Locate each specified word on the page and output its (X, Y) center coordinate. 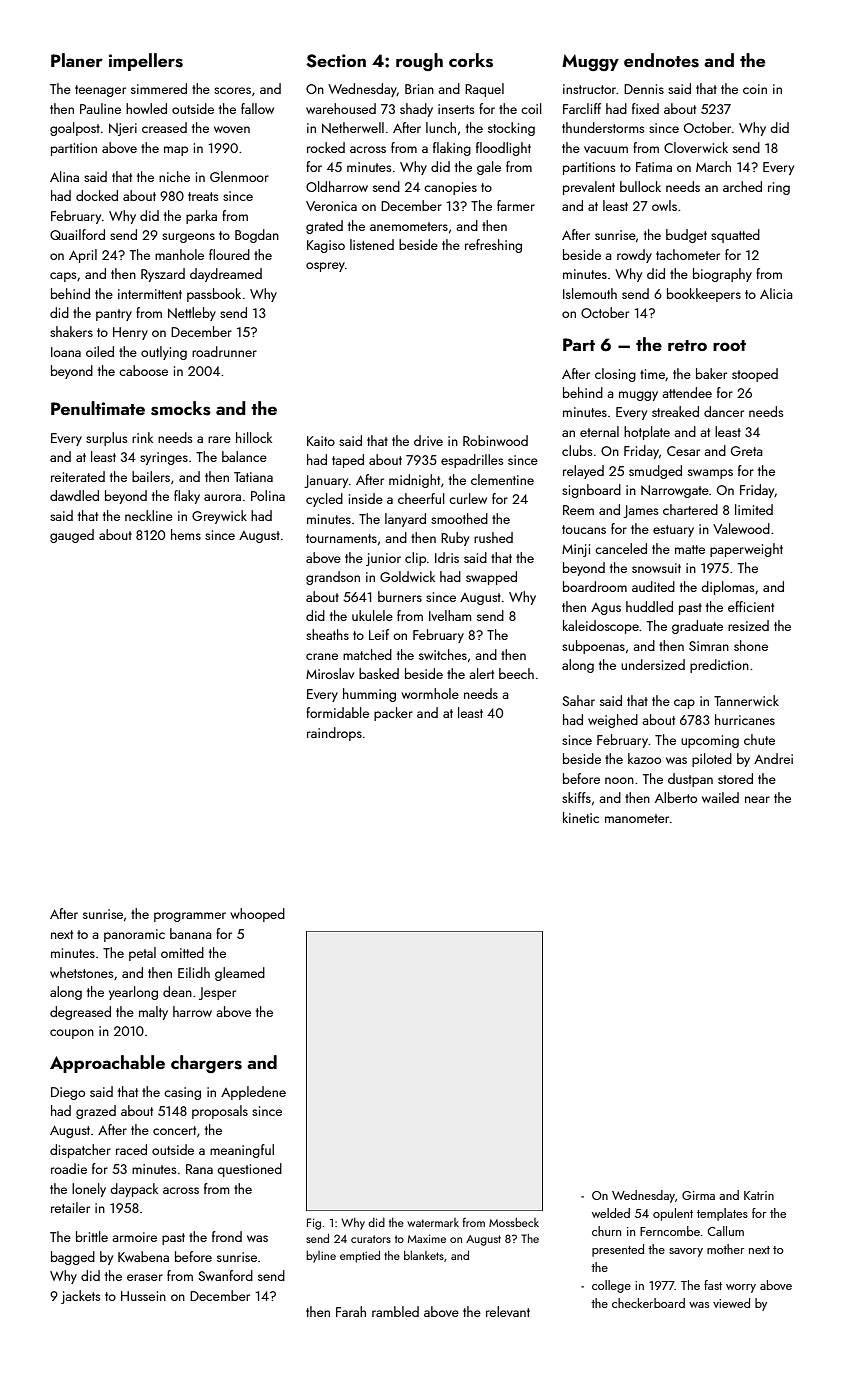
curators (371, 1239)
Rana (199, 1169)
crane (322, 656)
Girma (698, 1195)
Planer (77, 60)
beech (516, 673)
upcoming (710, 741)
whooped (257, 915)
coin (755, 89)
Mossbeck (514, 1222)
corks (471, 60)
